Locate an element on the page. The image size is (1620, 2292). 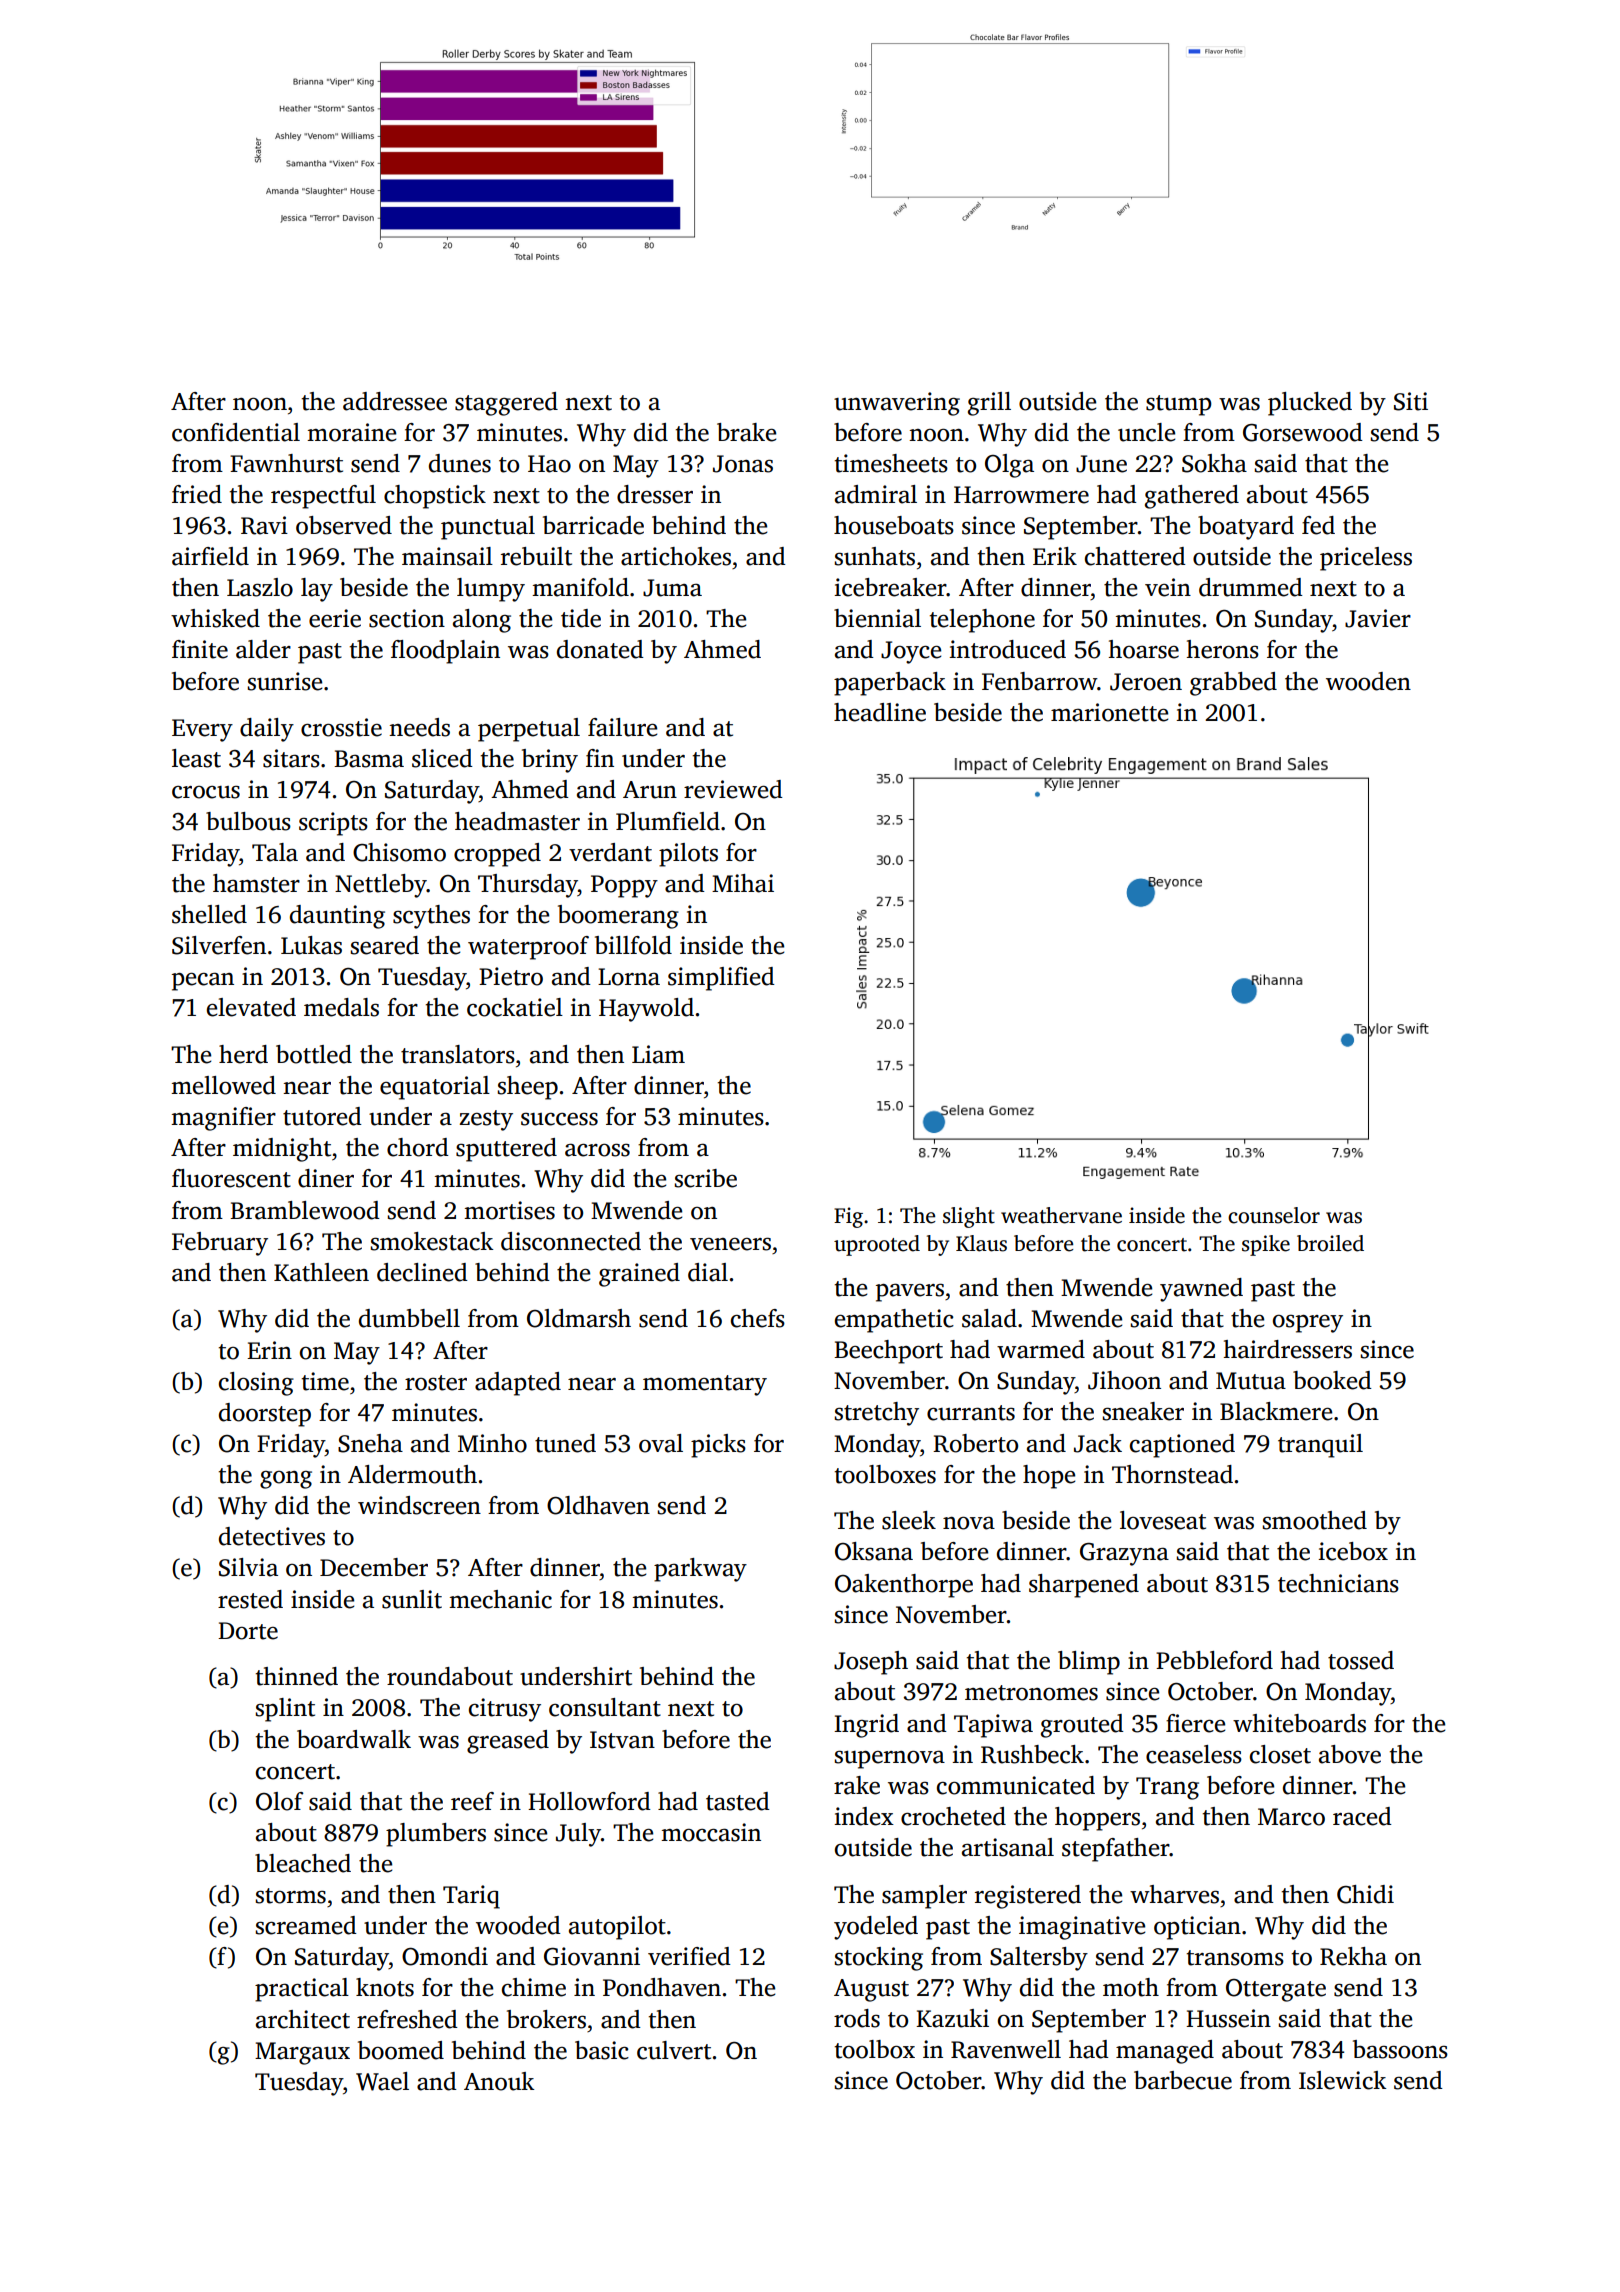
barbecue is located at coordinates (1183, 2080).
